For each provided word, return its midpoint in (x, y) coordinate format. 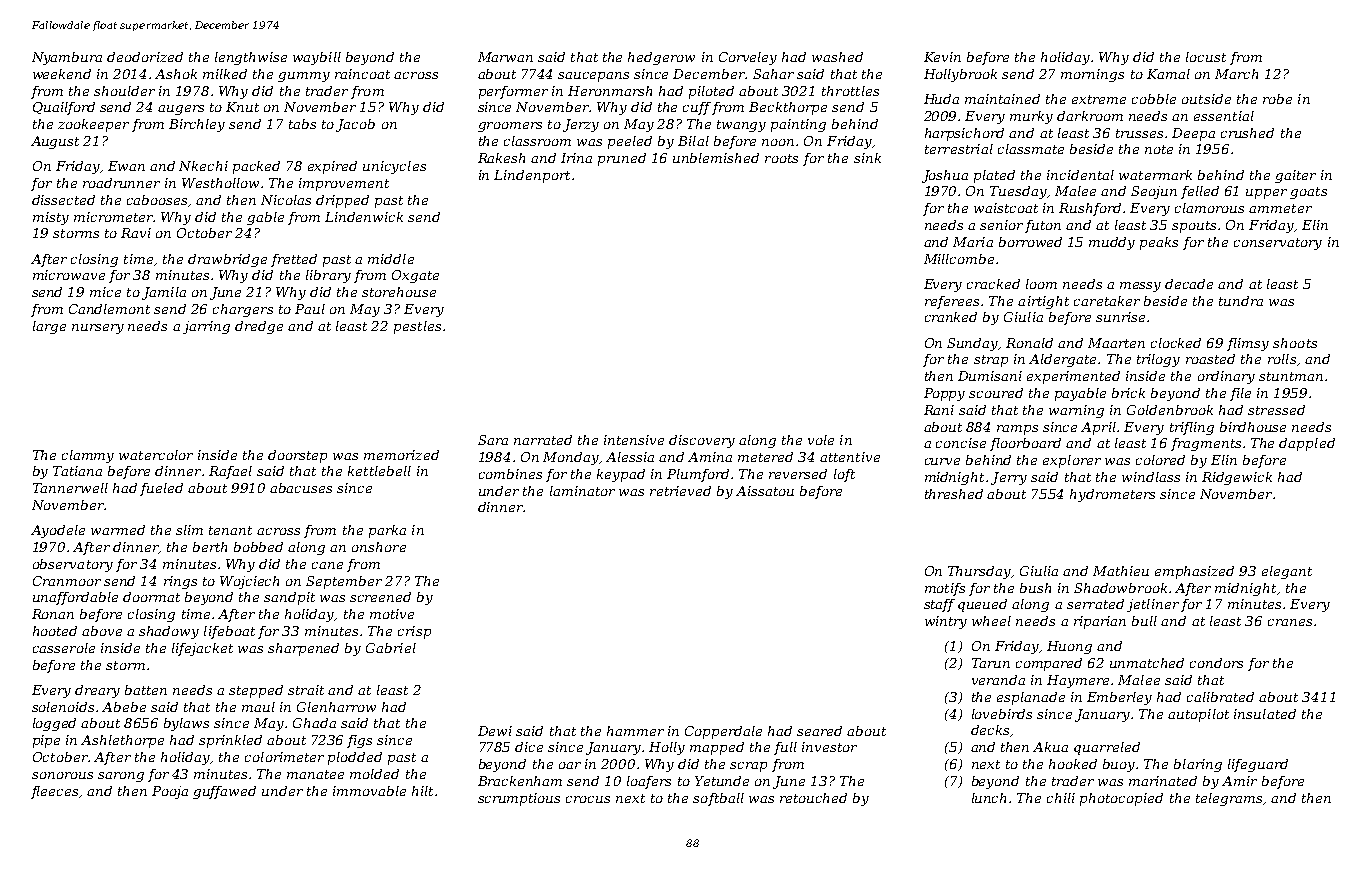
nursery (98, 329)
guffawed (224, 792)
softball (718, 799)
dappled (1307, 444)
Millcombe (959, 259)
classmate (1031, 149)
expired (332, 167)
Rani (939, 410)
